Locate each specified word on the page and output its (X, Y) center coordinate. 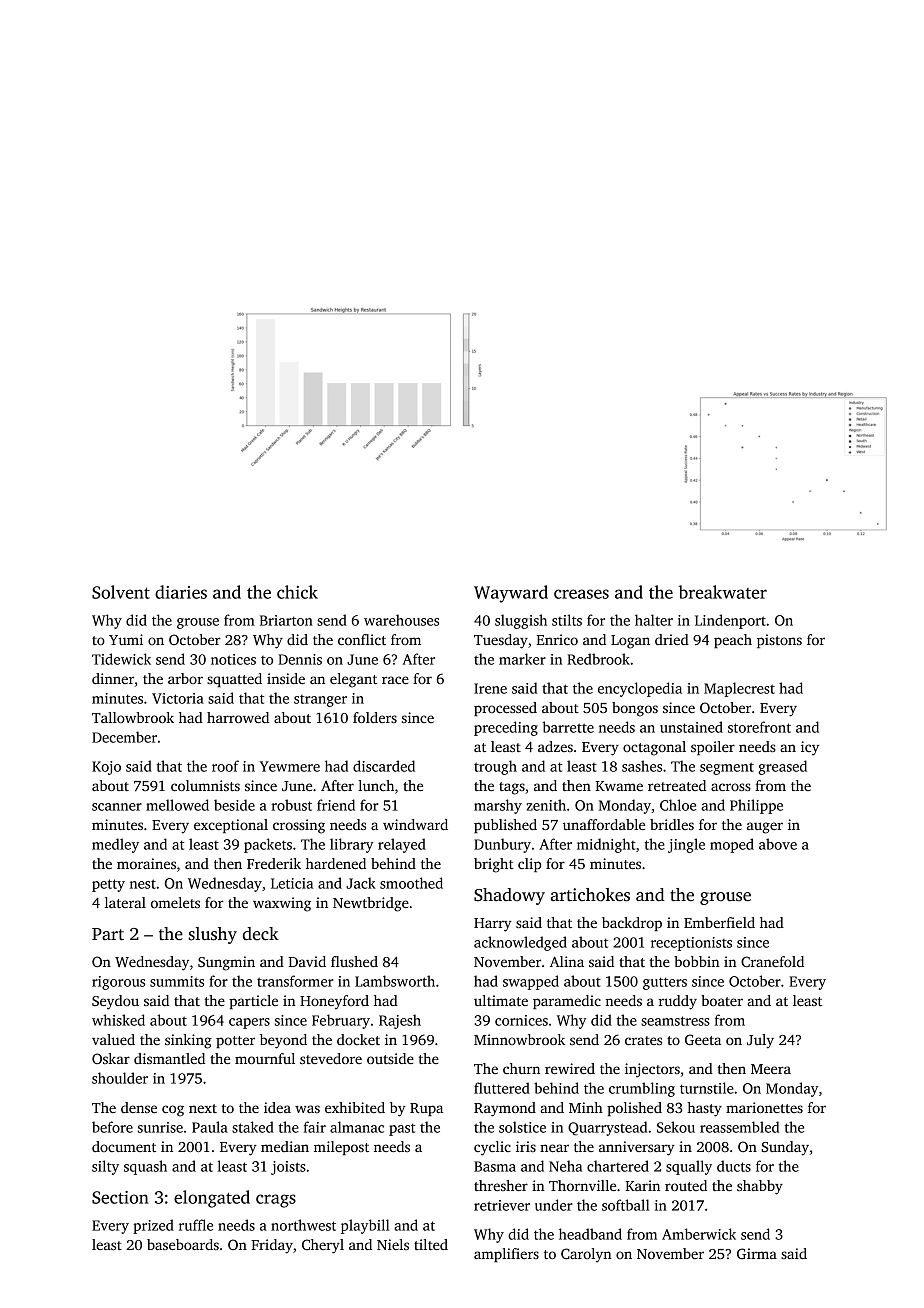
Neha (565, 1166)
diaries (181, 592)
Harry (493, 925)
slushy (213, 935)
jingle (686, 845)
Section (120, 1197)
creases (581, 594)
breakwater (722, 592)
